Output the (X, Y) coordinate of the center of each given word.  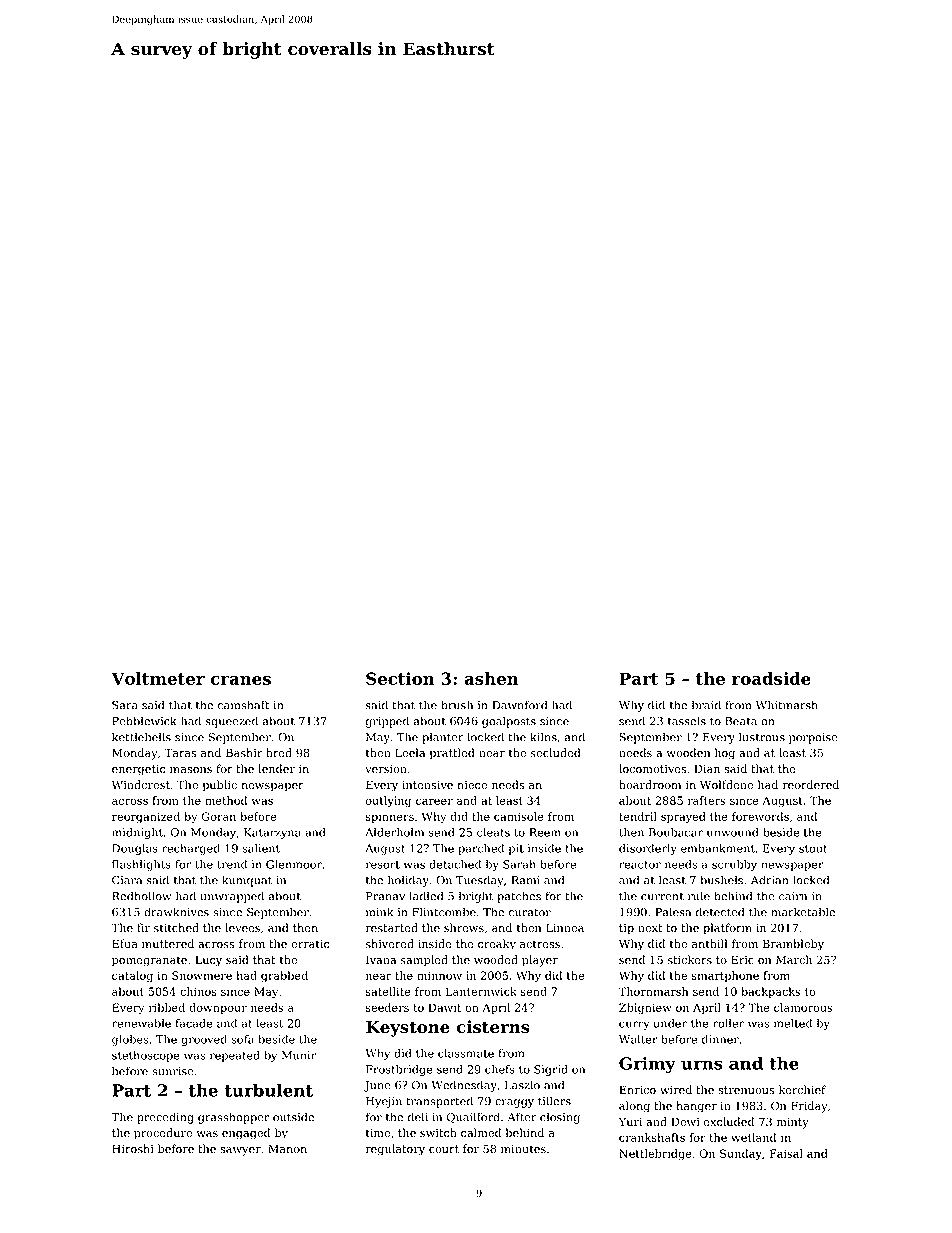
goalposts (509, 722)
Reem (545, 832)
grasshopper (233, 1118)
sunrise (173, 1071)
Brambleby (793, 945)
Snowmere (202, 975)
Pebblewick (144, 721)
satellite (388, 991)
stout (813, 849)
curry (634, 1025)
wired (676, 1089)
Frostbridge (399, 1070)
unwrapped (232, 897)
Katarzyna (272, 833)
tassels (687, 721)
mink (379, 912)
